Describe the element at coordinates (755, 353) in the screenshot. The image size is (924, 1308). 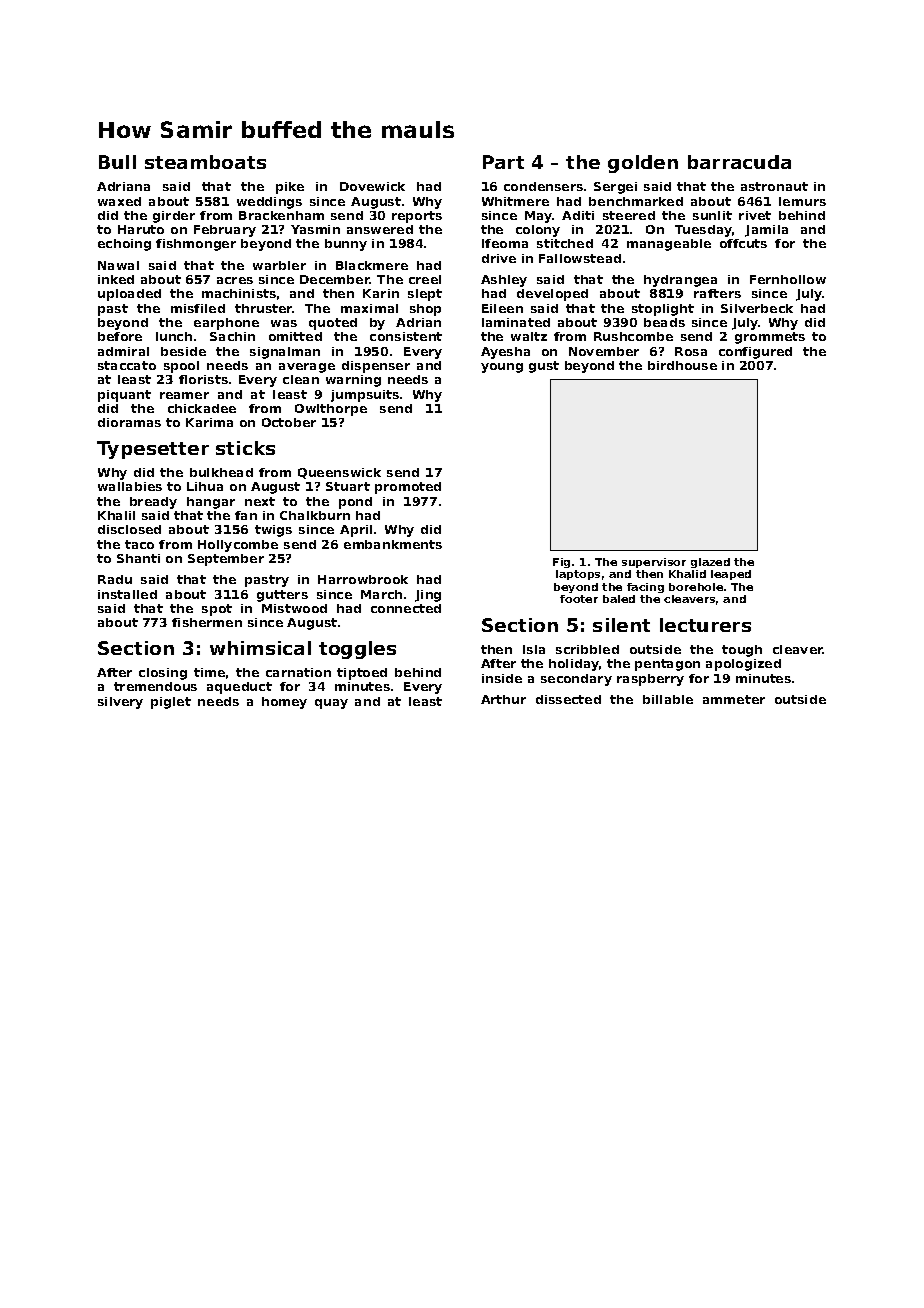
I see `configured` at that location.
